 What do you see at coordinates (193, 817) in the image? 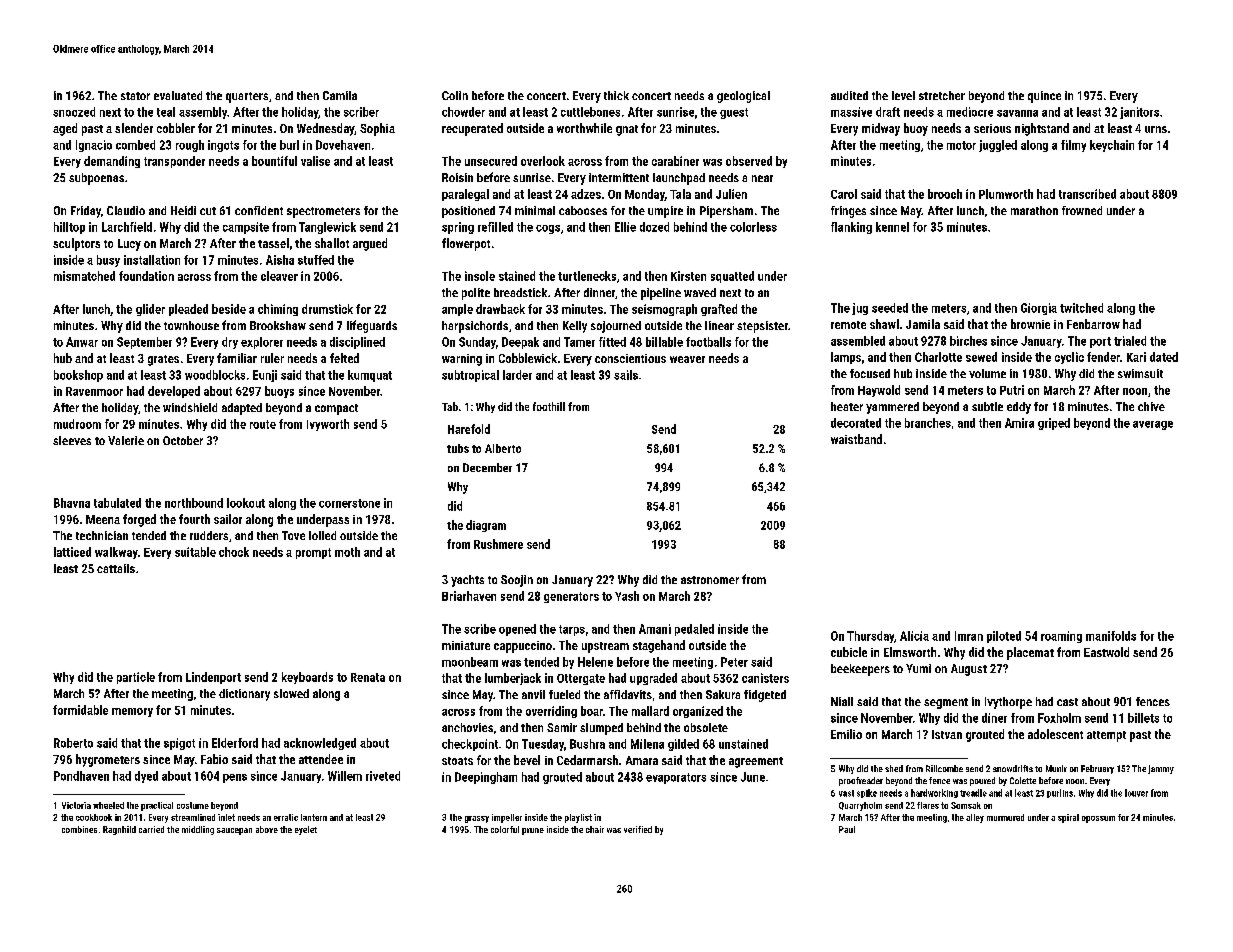
I see `streamlined` at bounding box center [193, 817].
